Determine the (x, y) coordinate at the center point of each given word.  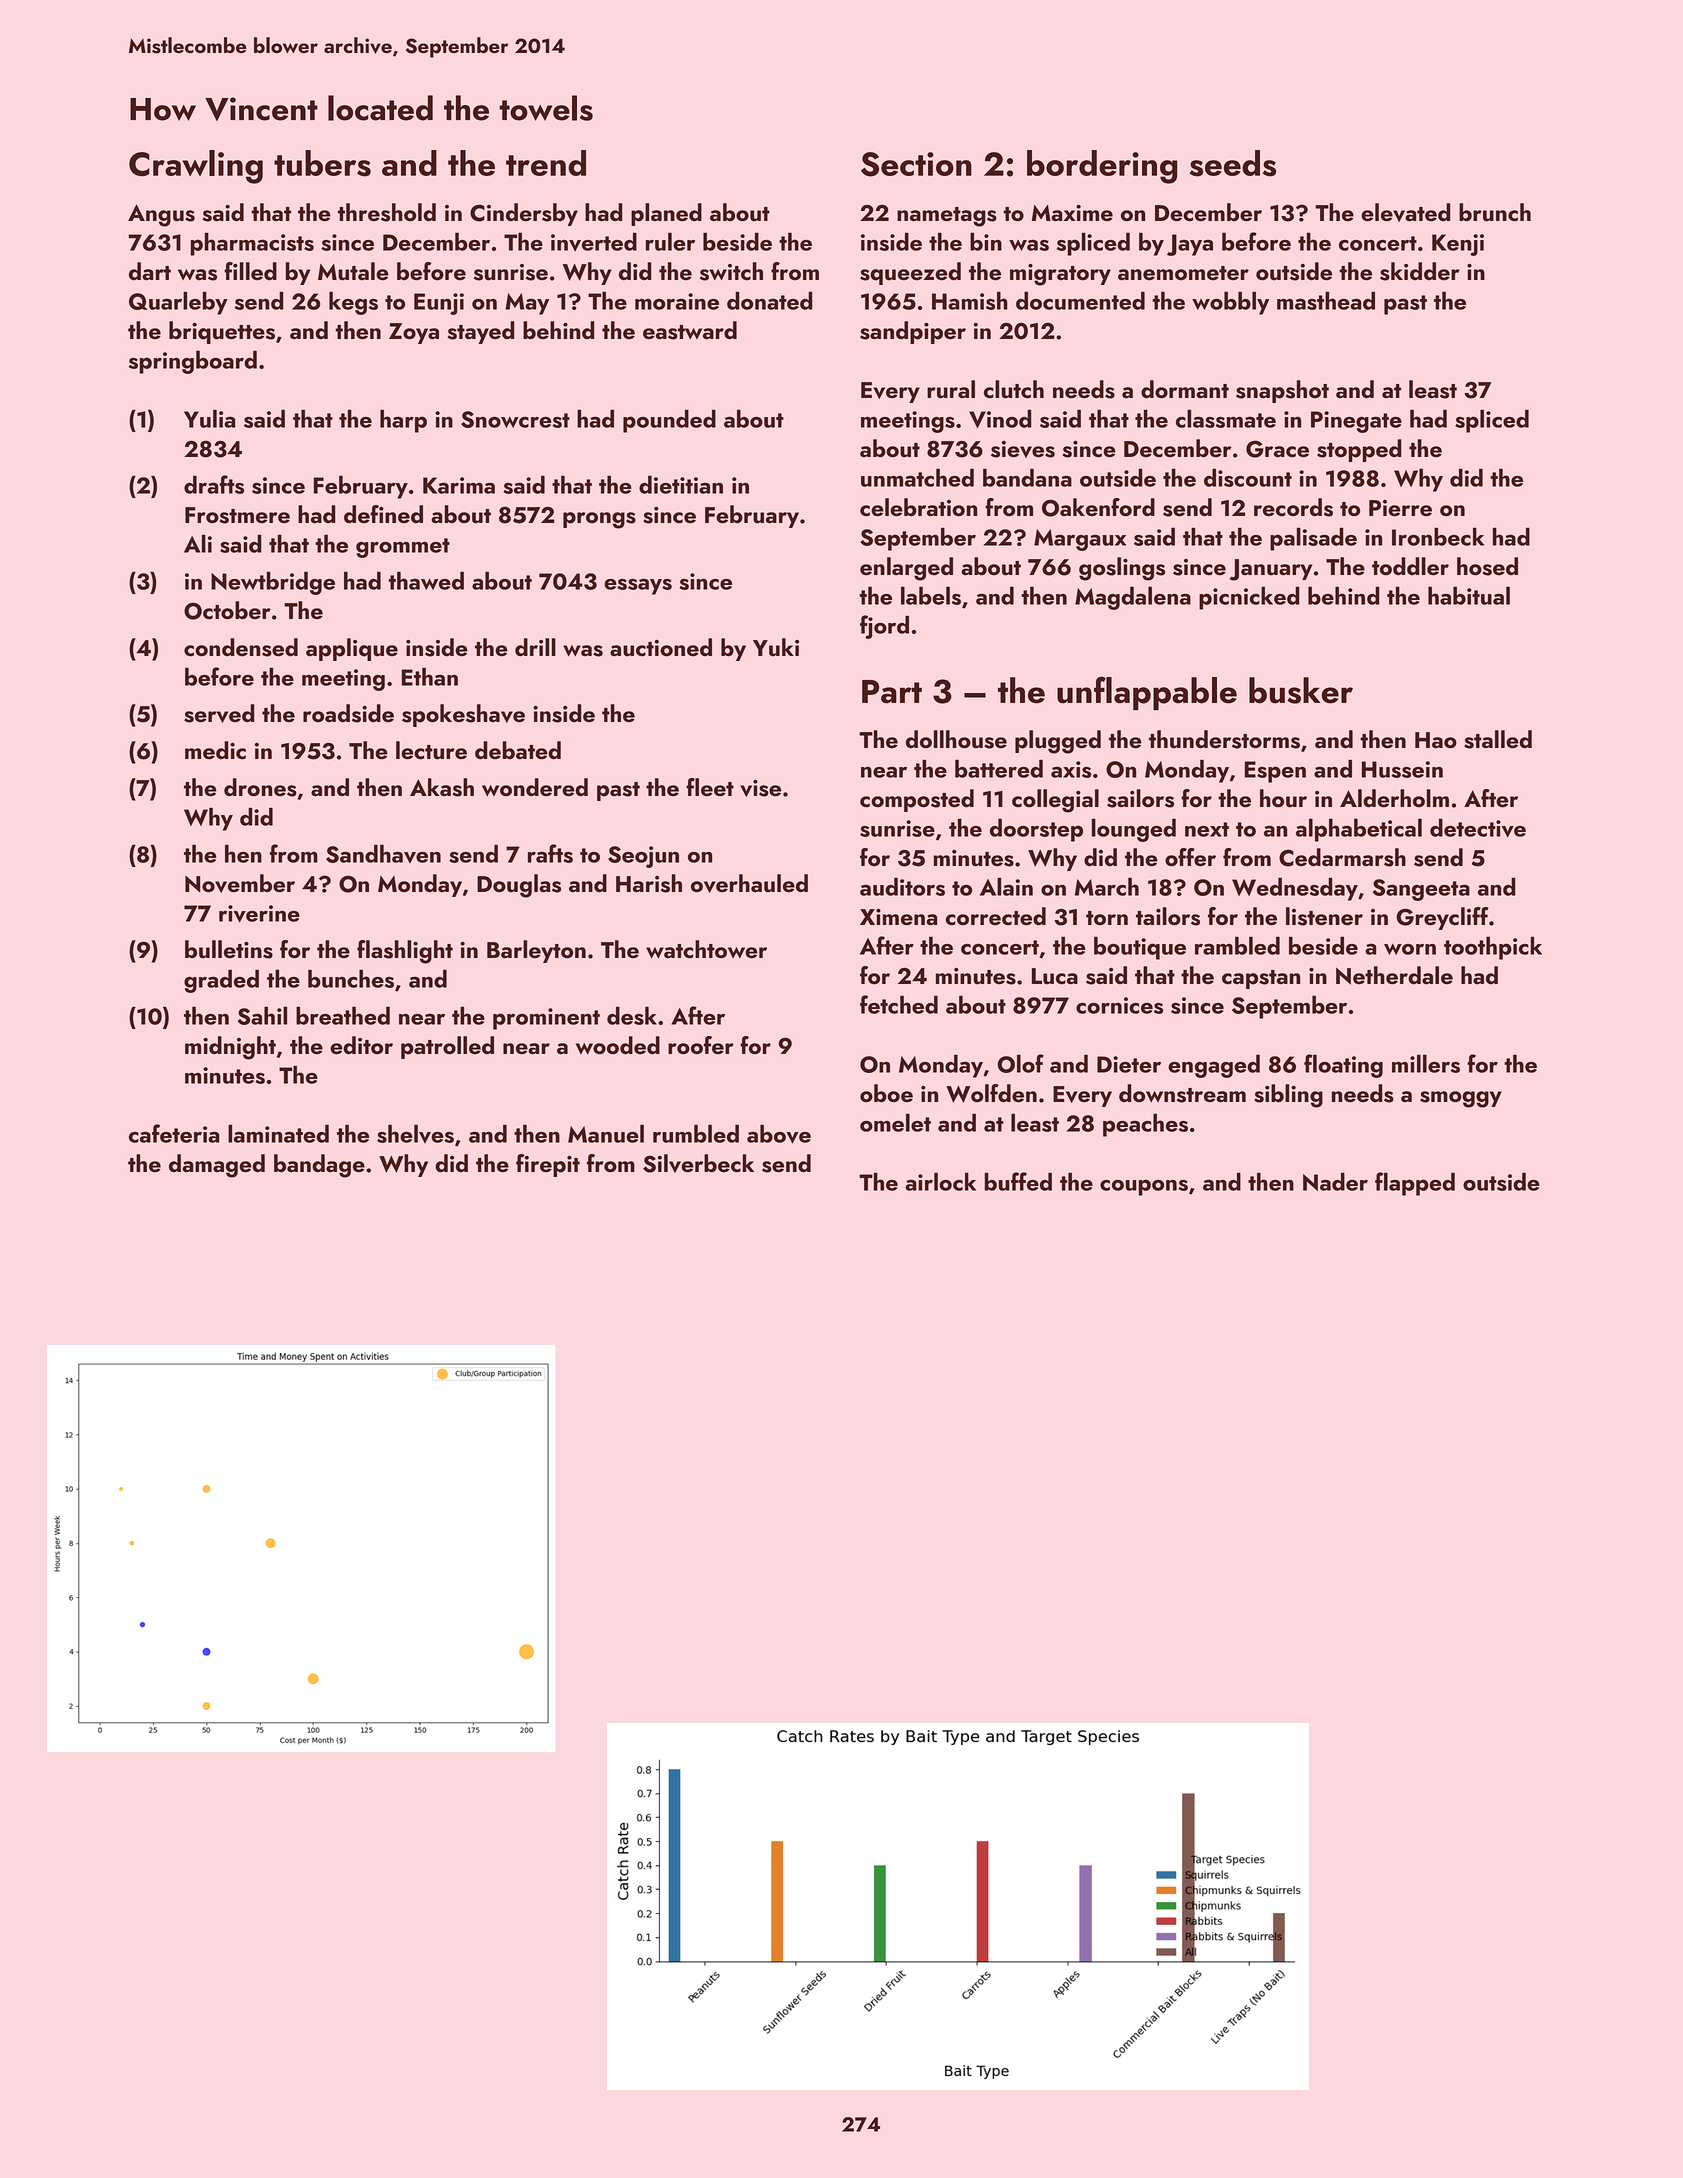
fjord (884, 627)
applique (352, 649)
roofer (701, 1045)
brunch (1495, 212)
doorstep (1036, 830)
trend (546, 163)
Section (916, 164)
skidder (1420, 271)
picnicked (1249, 598)
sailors (1140, 798)
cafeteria (174, 1133)
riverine (259, 914)
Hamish (970, 300)
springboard (193, 362)
